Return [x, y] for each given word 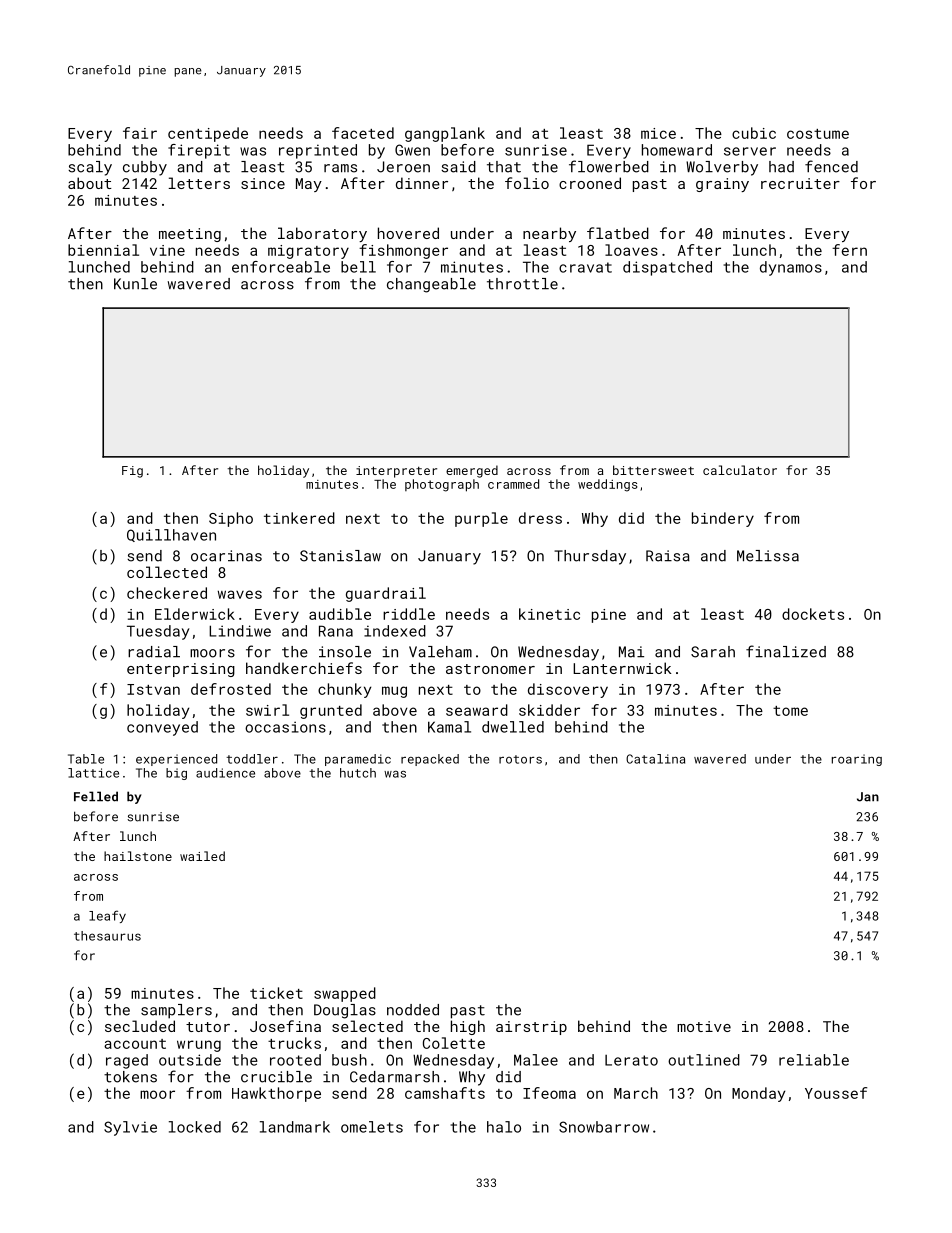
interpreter [396, 472]
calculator [740, 470]
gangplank [445, 134]
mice [658, 133]
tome [790, 711]
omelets [372, 1127]
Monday [758, 1094]
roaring [857, 760]
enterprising [181, 670]
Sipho [231, 519]
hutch [358, 773]
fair [140, 133]
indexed [395, 631]
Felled [96, 796]
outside [190, 1060]
